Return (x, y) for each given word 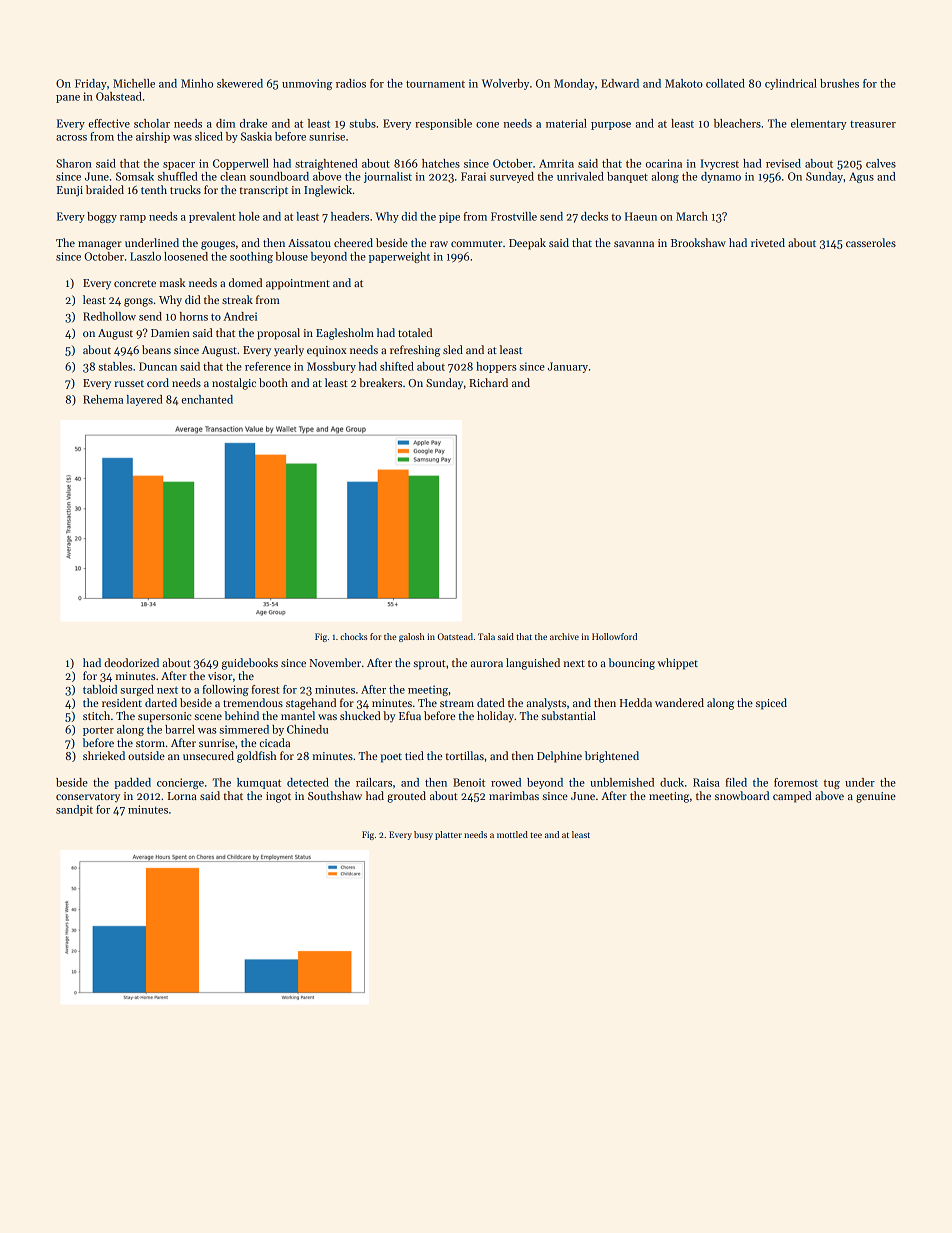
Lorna (182, 796)
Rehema (103, 399)
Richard (488, 382)
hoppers (496, 367)
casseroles (871, 242)
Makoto (684, 83)
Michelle (134, 83)
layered (145, 400)
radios (351, 83)
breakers (380, 382)
